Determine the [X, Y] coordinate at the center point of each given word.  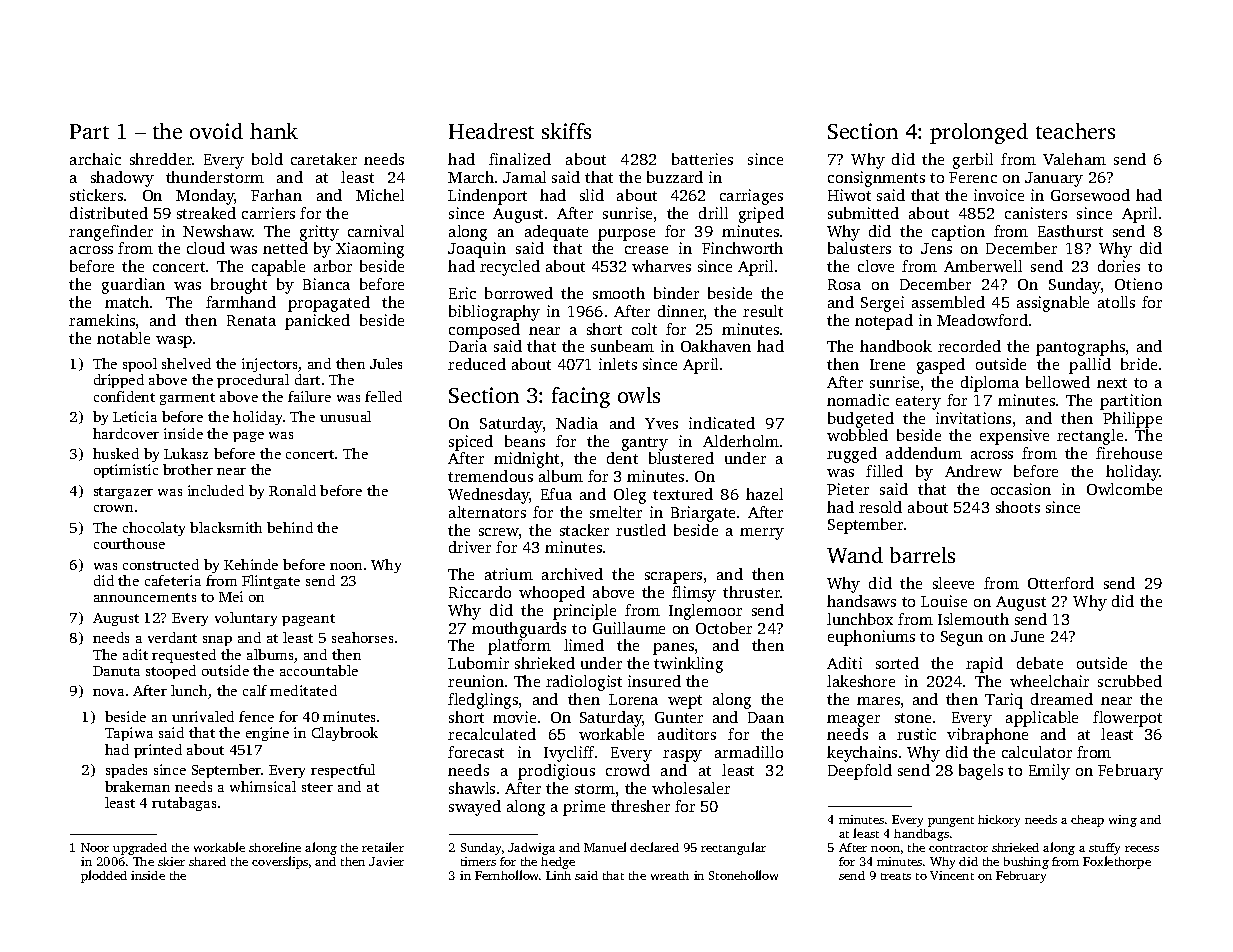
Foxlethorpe [1117, 862]
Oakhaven [716, 346]
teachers [1075, 131]
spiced [471, 443]
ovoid [216, 131]
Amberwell [983, 266]
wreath [670, 875]
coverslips [280, 862]
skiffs [566, 131]
